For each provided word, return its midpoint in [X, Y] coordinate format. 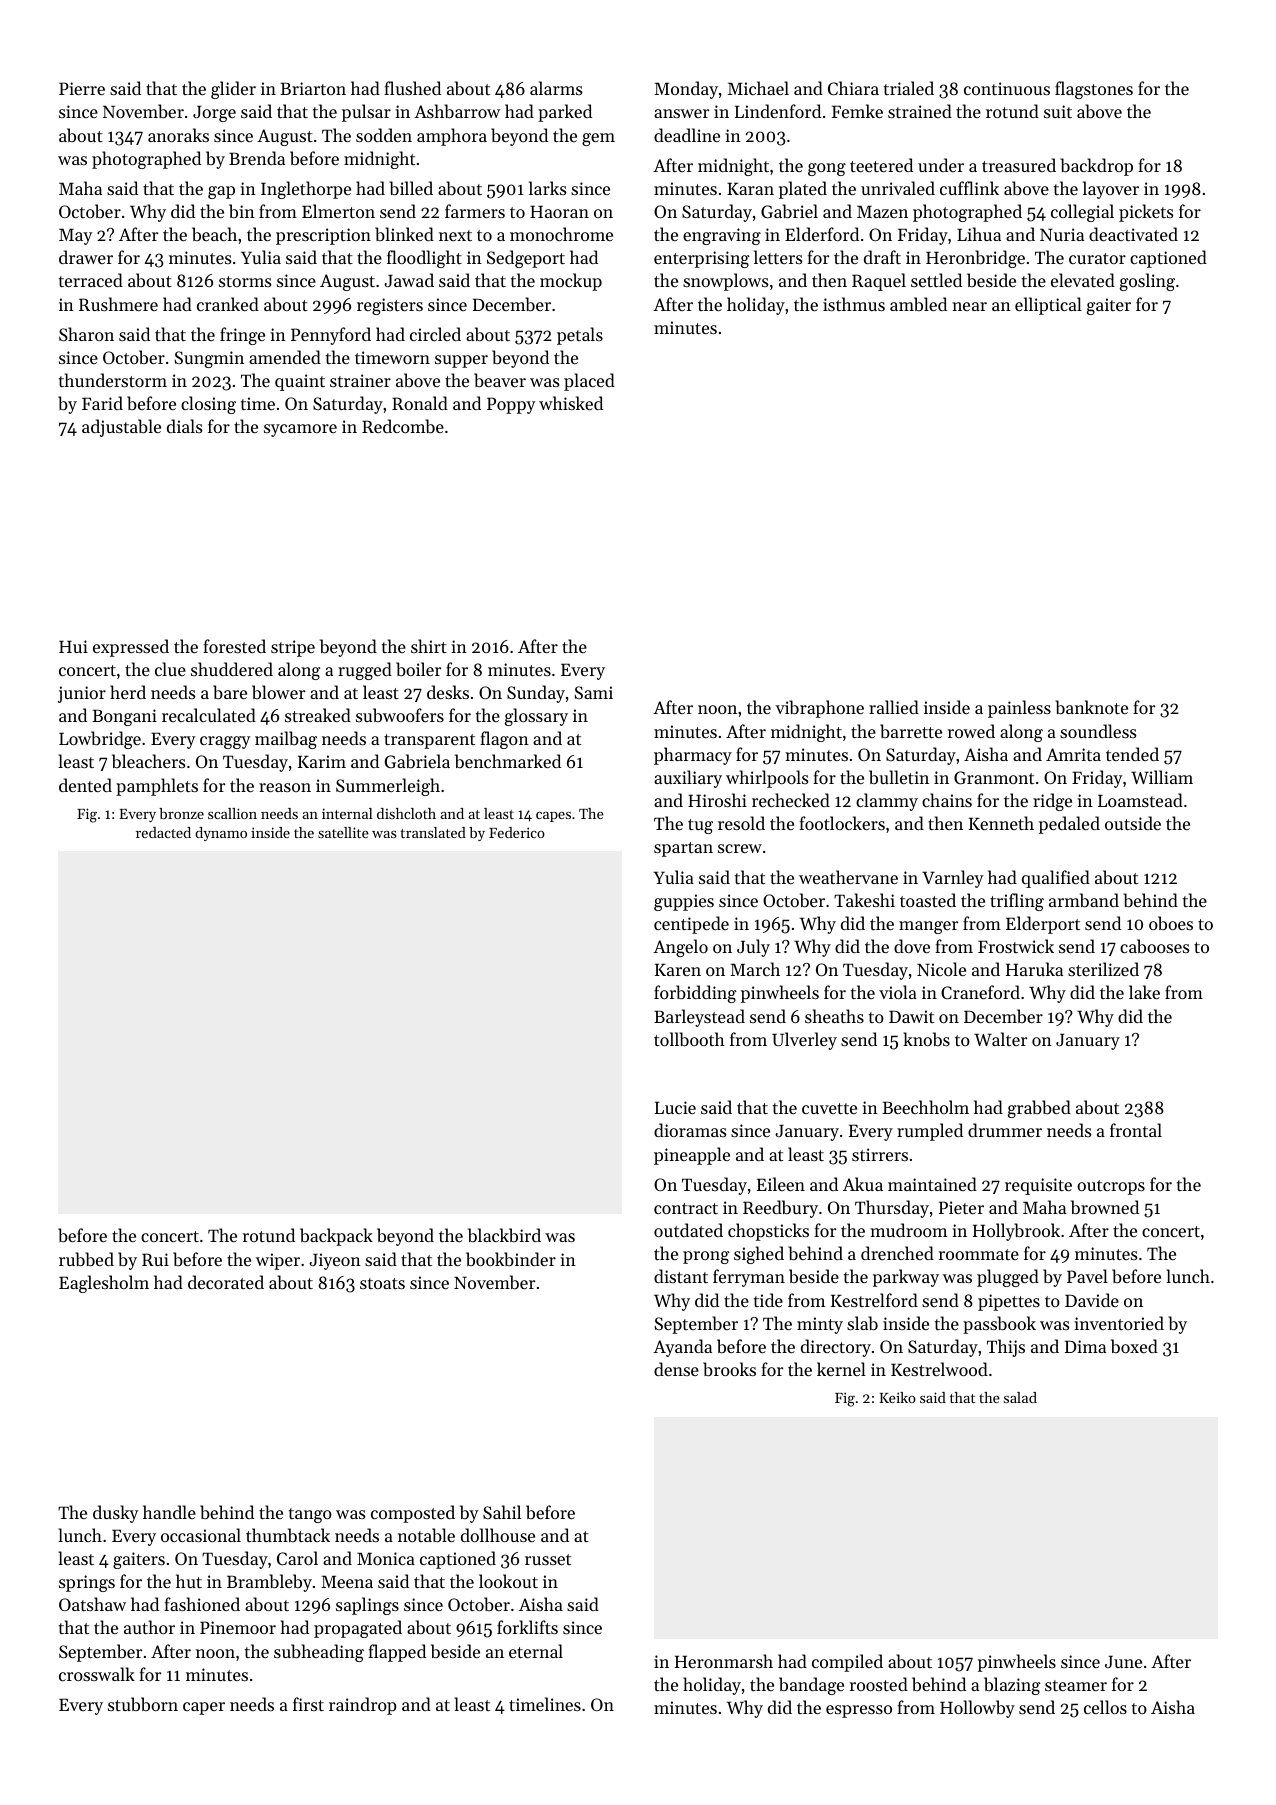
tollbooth [689, 1039]
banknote [1091, 707]
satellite [343, 832]
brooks [729, 1369]
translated [433, 832]
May [75, 236]
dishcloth [406, 813]
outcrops [1111, 1187]
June [1123, 1661]
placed [589, 382]
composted [413, 1514]
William [1162, 777]
